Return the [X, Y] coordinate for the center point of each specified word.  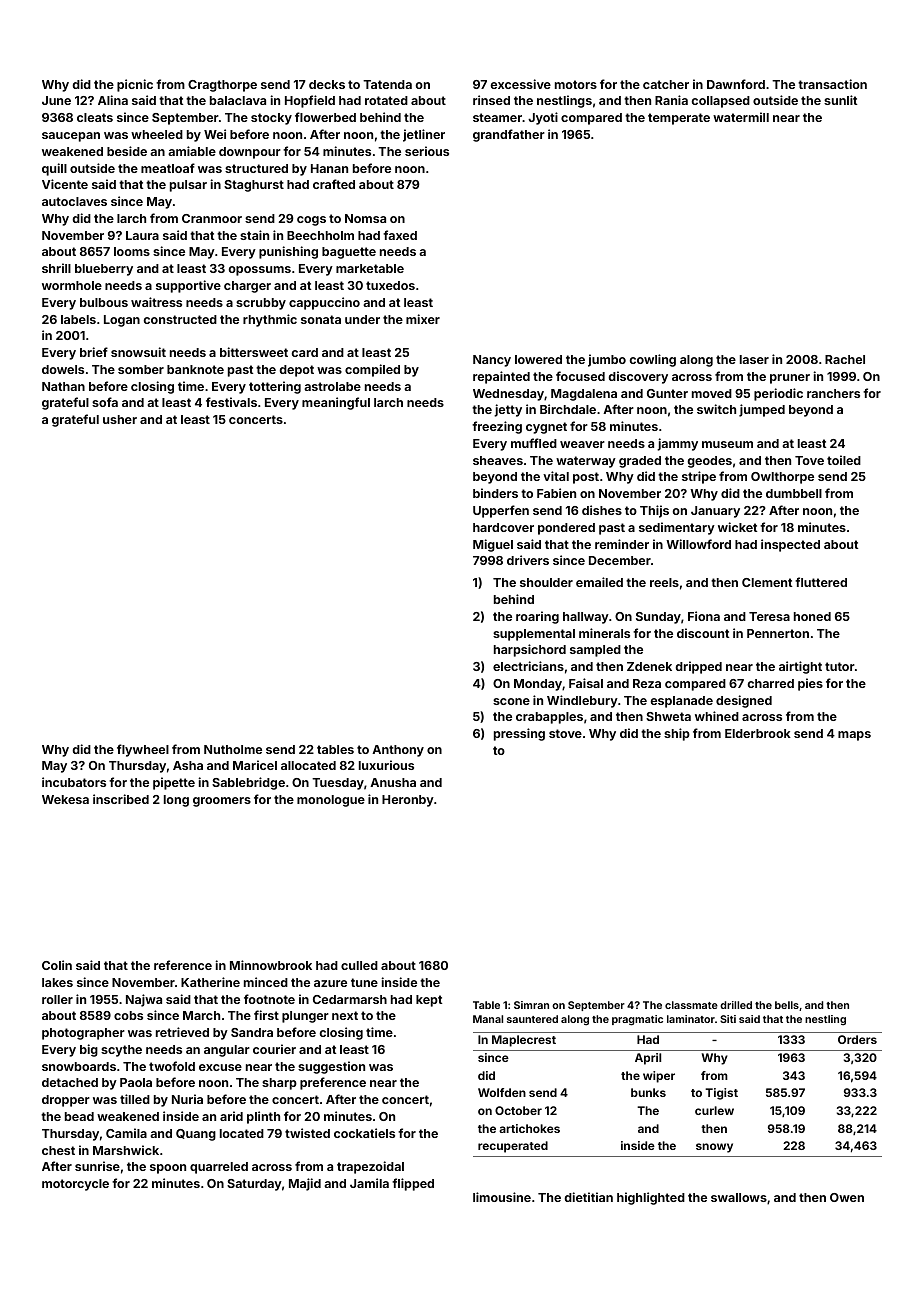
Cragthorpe [222, 86]
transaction [832, 84]
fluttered [821, 582]
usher [120, 419]
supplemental [534, 635]
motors [576, 84]
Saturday [254, 1185]
